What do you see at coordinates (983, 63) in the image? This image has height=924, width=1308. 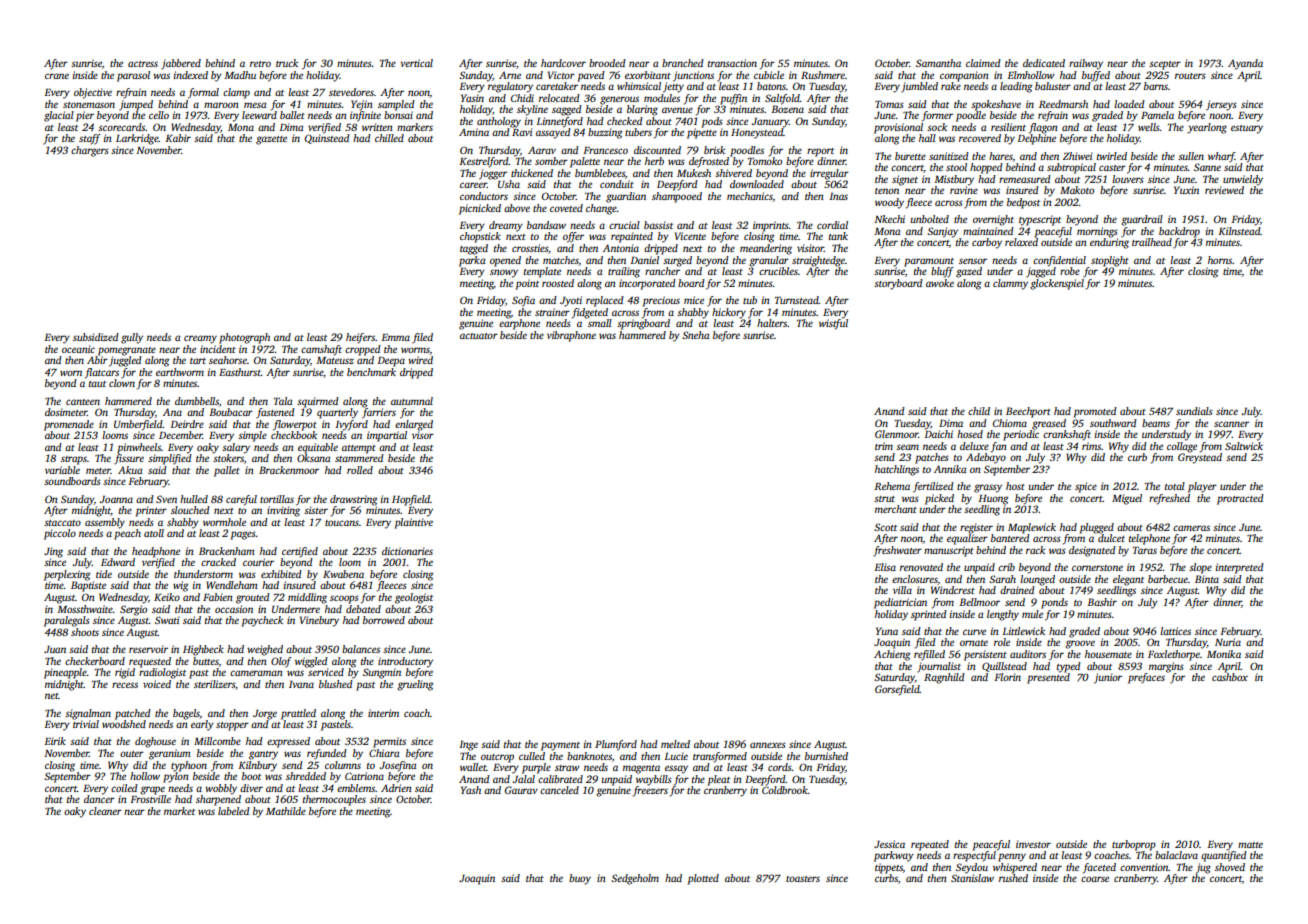 I see `claimed` at bounding box center [983, 63].
